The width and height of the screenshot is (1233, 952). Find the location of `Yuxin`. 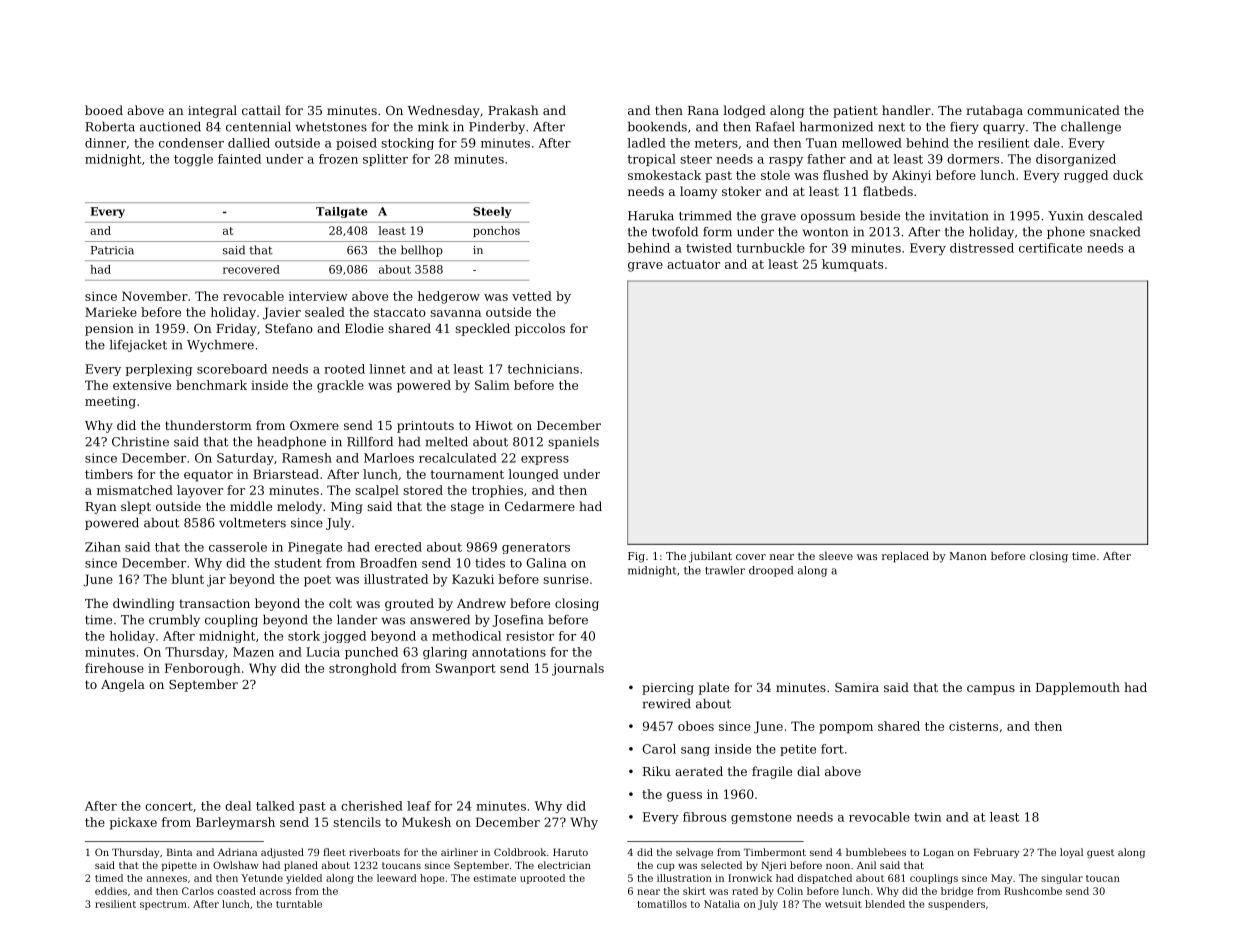

Yuxin is located at coordinates (1065, 216).
